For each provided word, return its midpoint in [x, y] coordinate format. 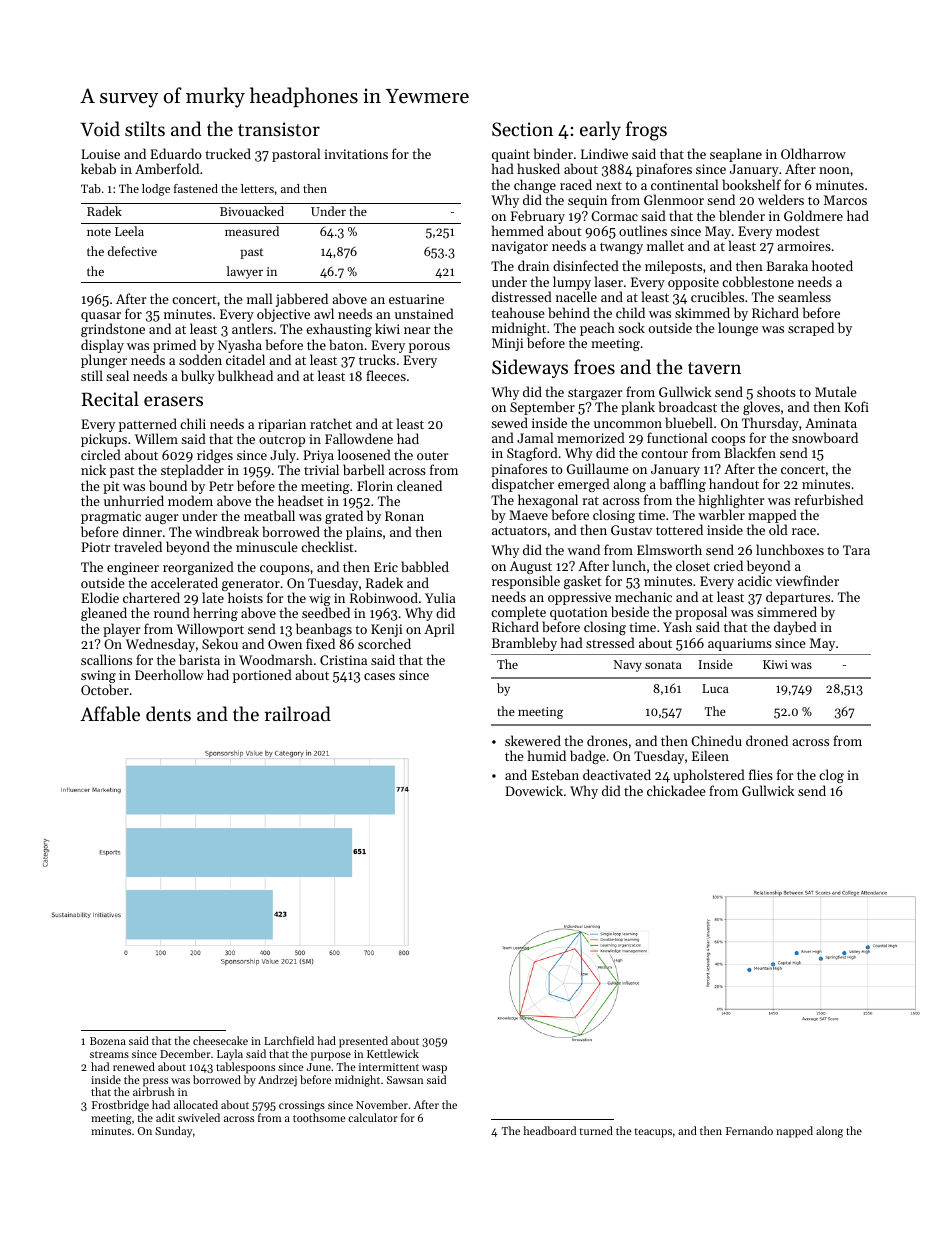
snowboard [825, 437]
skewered [533, 740]
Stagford [532, 454]
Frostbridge [120, 1106]
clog [831, 776]
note [99, 232]
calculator [373, 1117]
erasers [173, 401]
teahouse [518, 312]
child [630, 312]
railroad [298, 713]
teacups [653, 1133]
